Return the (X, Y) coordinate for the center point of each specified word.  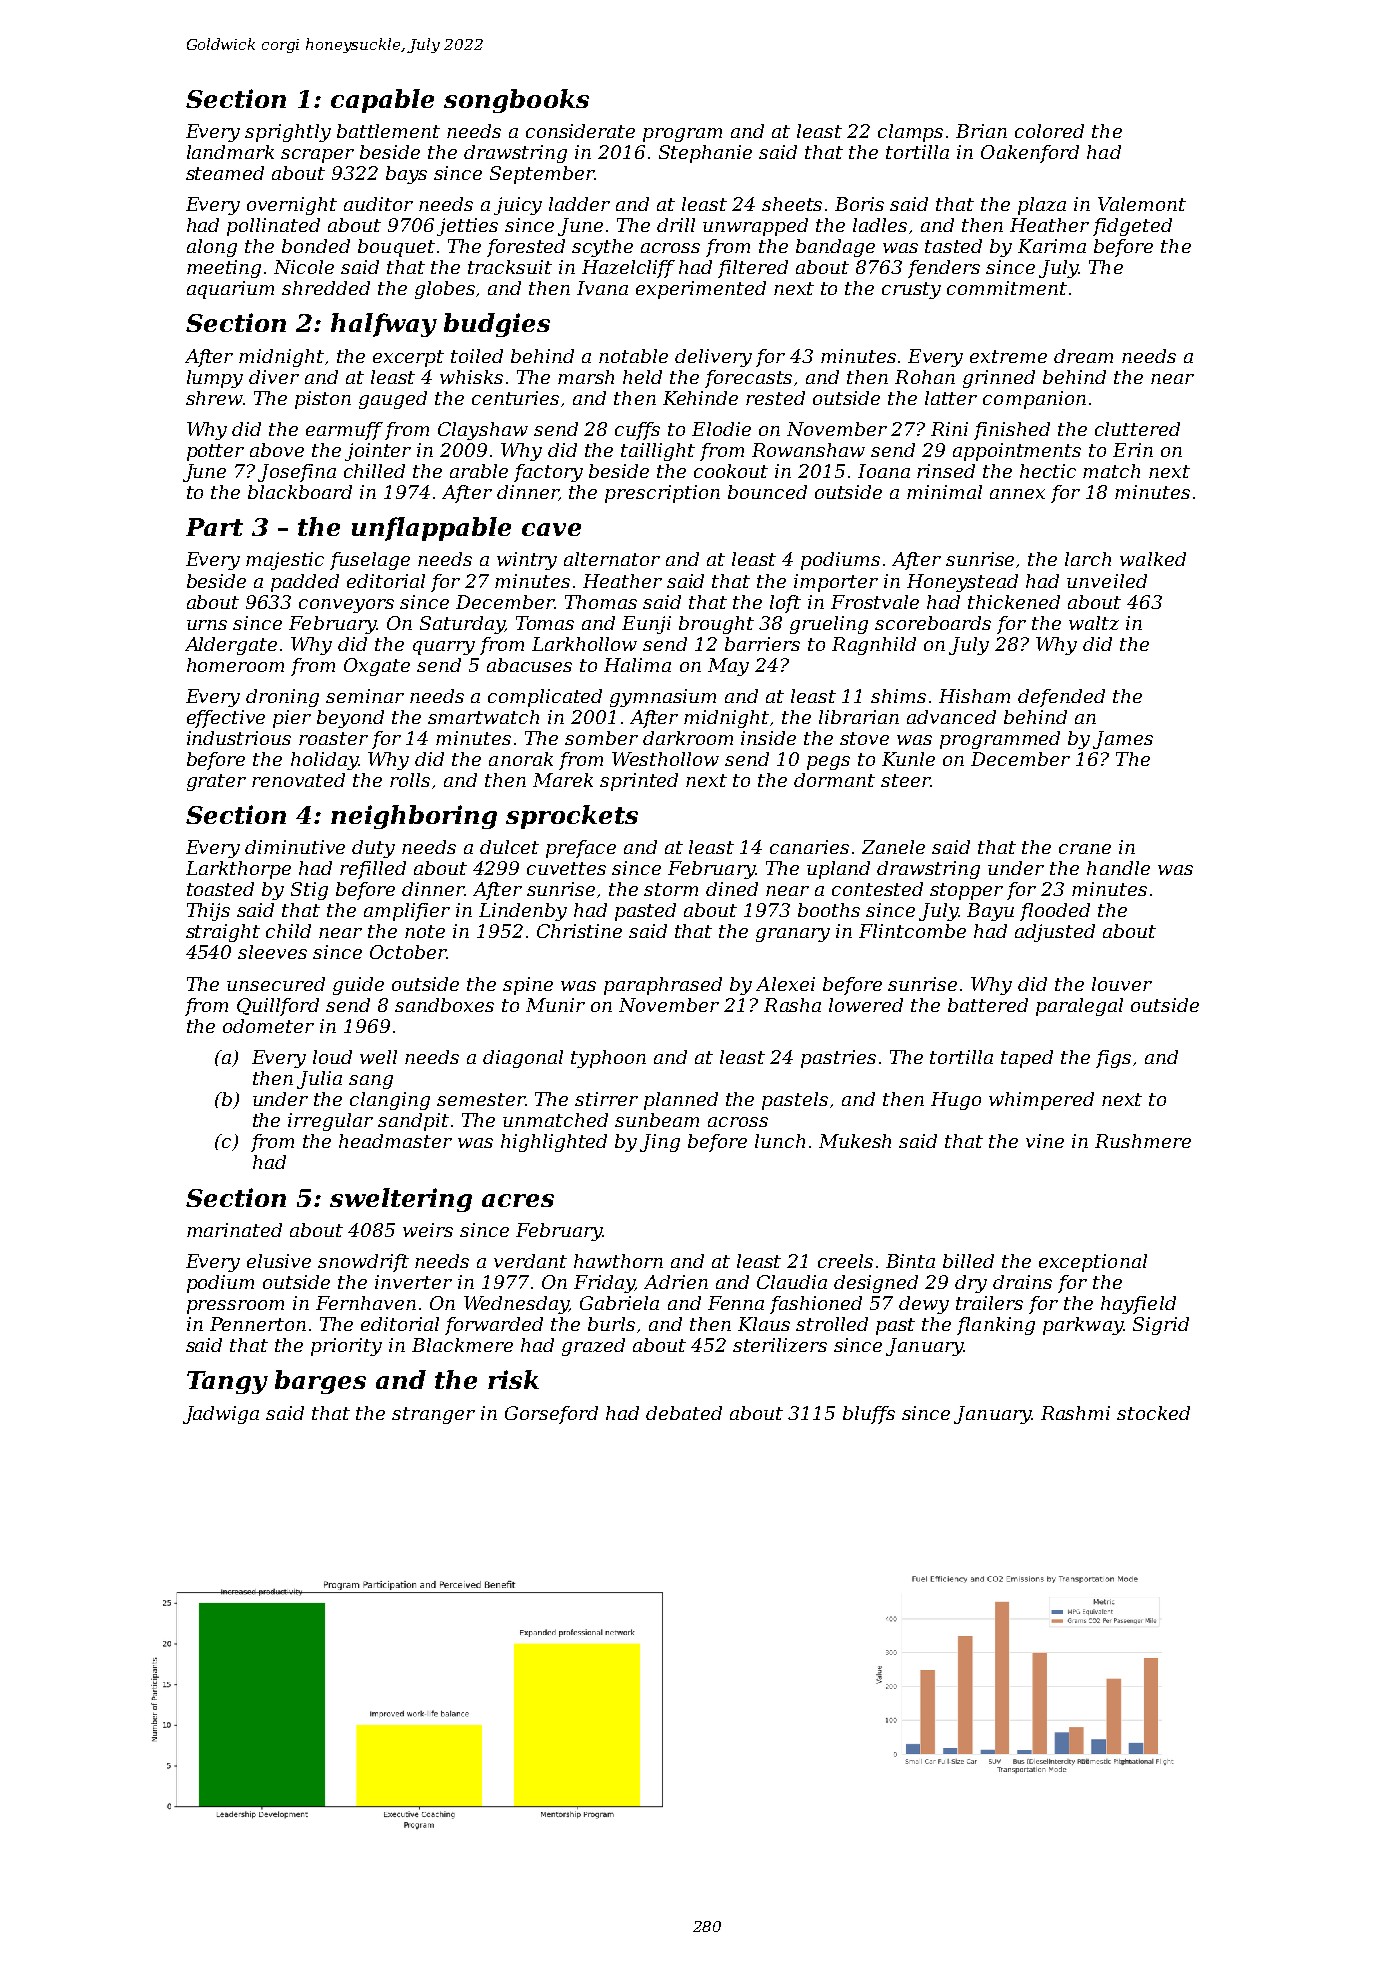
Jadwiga (221, 1415)
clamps (910, 133)
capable (382, 101)
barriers (762, 644)
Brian (981, 131)
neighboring (414, 817)
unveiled (1107, 581)
